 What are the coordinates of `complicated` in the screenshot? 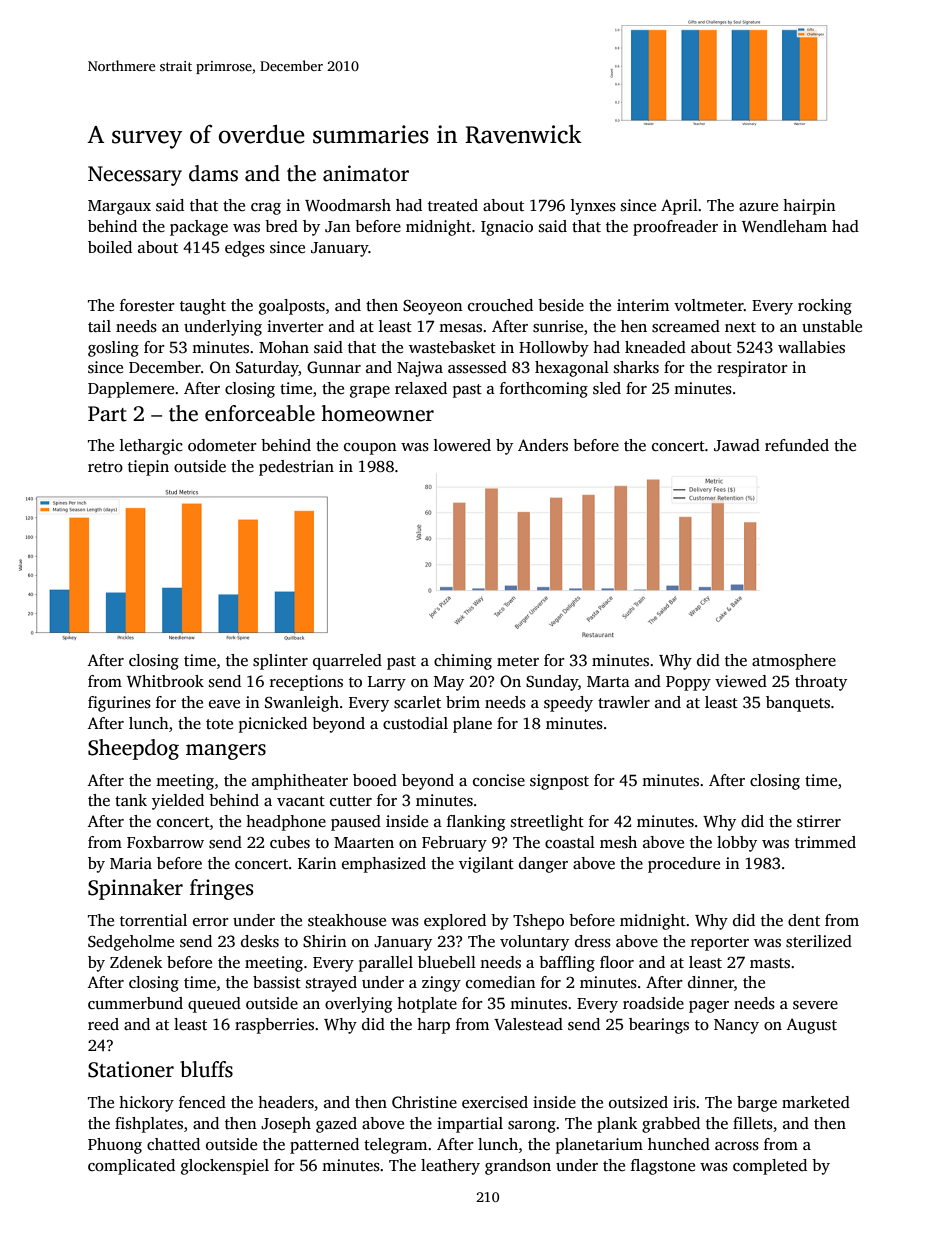 It's located at (131, 1167).
